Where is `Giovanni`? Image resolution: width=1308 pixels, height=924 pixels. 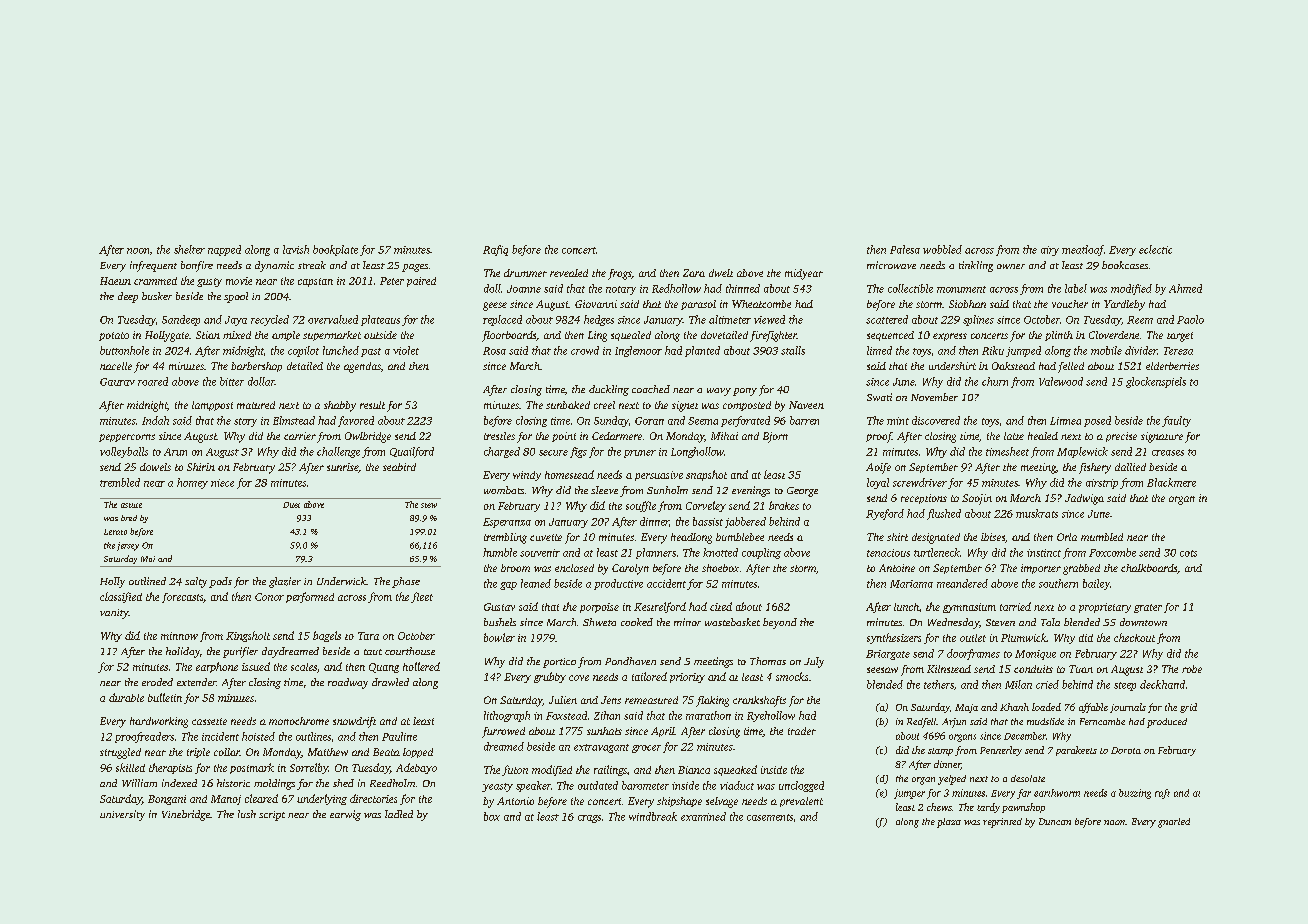
Giovanni is located at coordinates (596, 304).
